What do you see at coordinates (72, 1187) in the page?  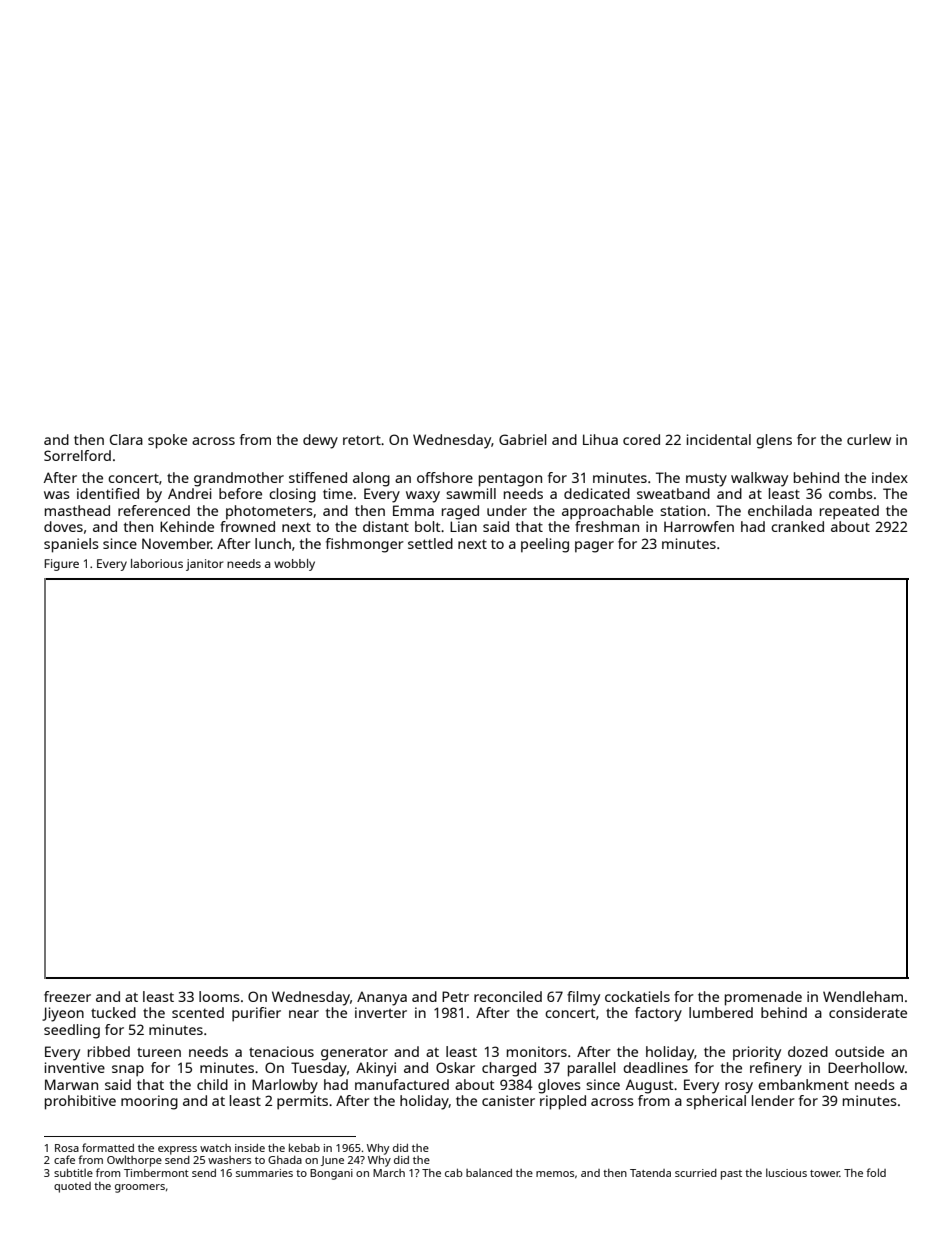 I see `quoted` at bounding box center [72, 1187].
